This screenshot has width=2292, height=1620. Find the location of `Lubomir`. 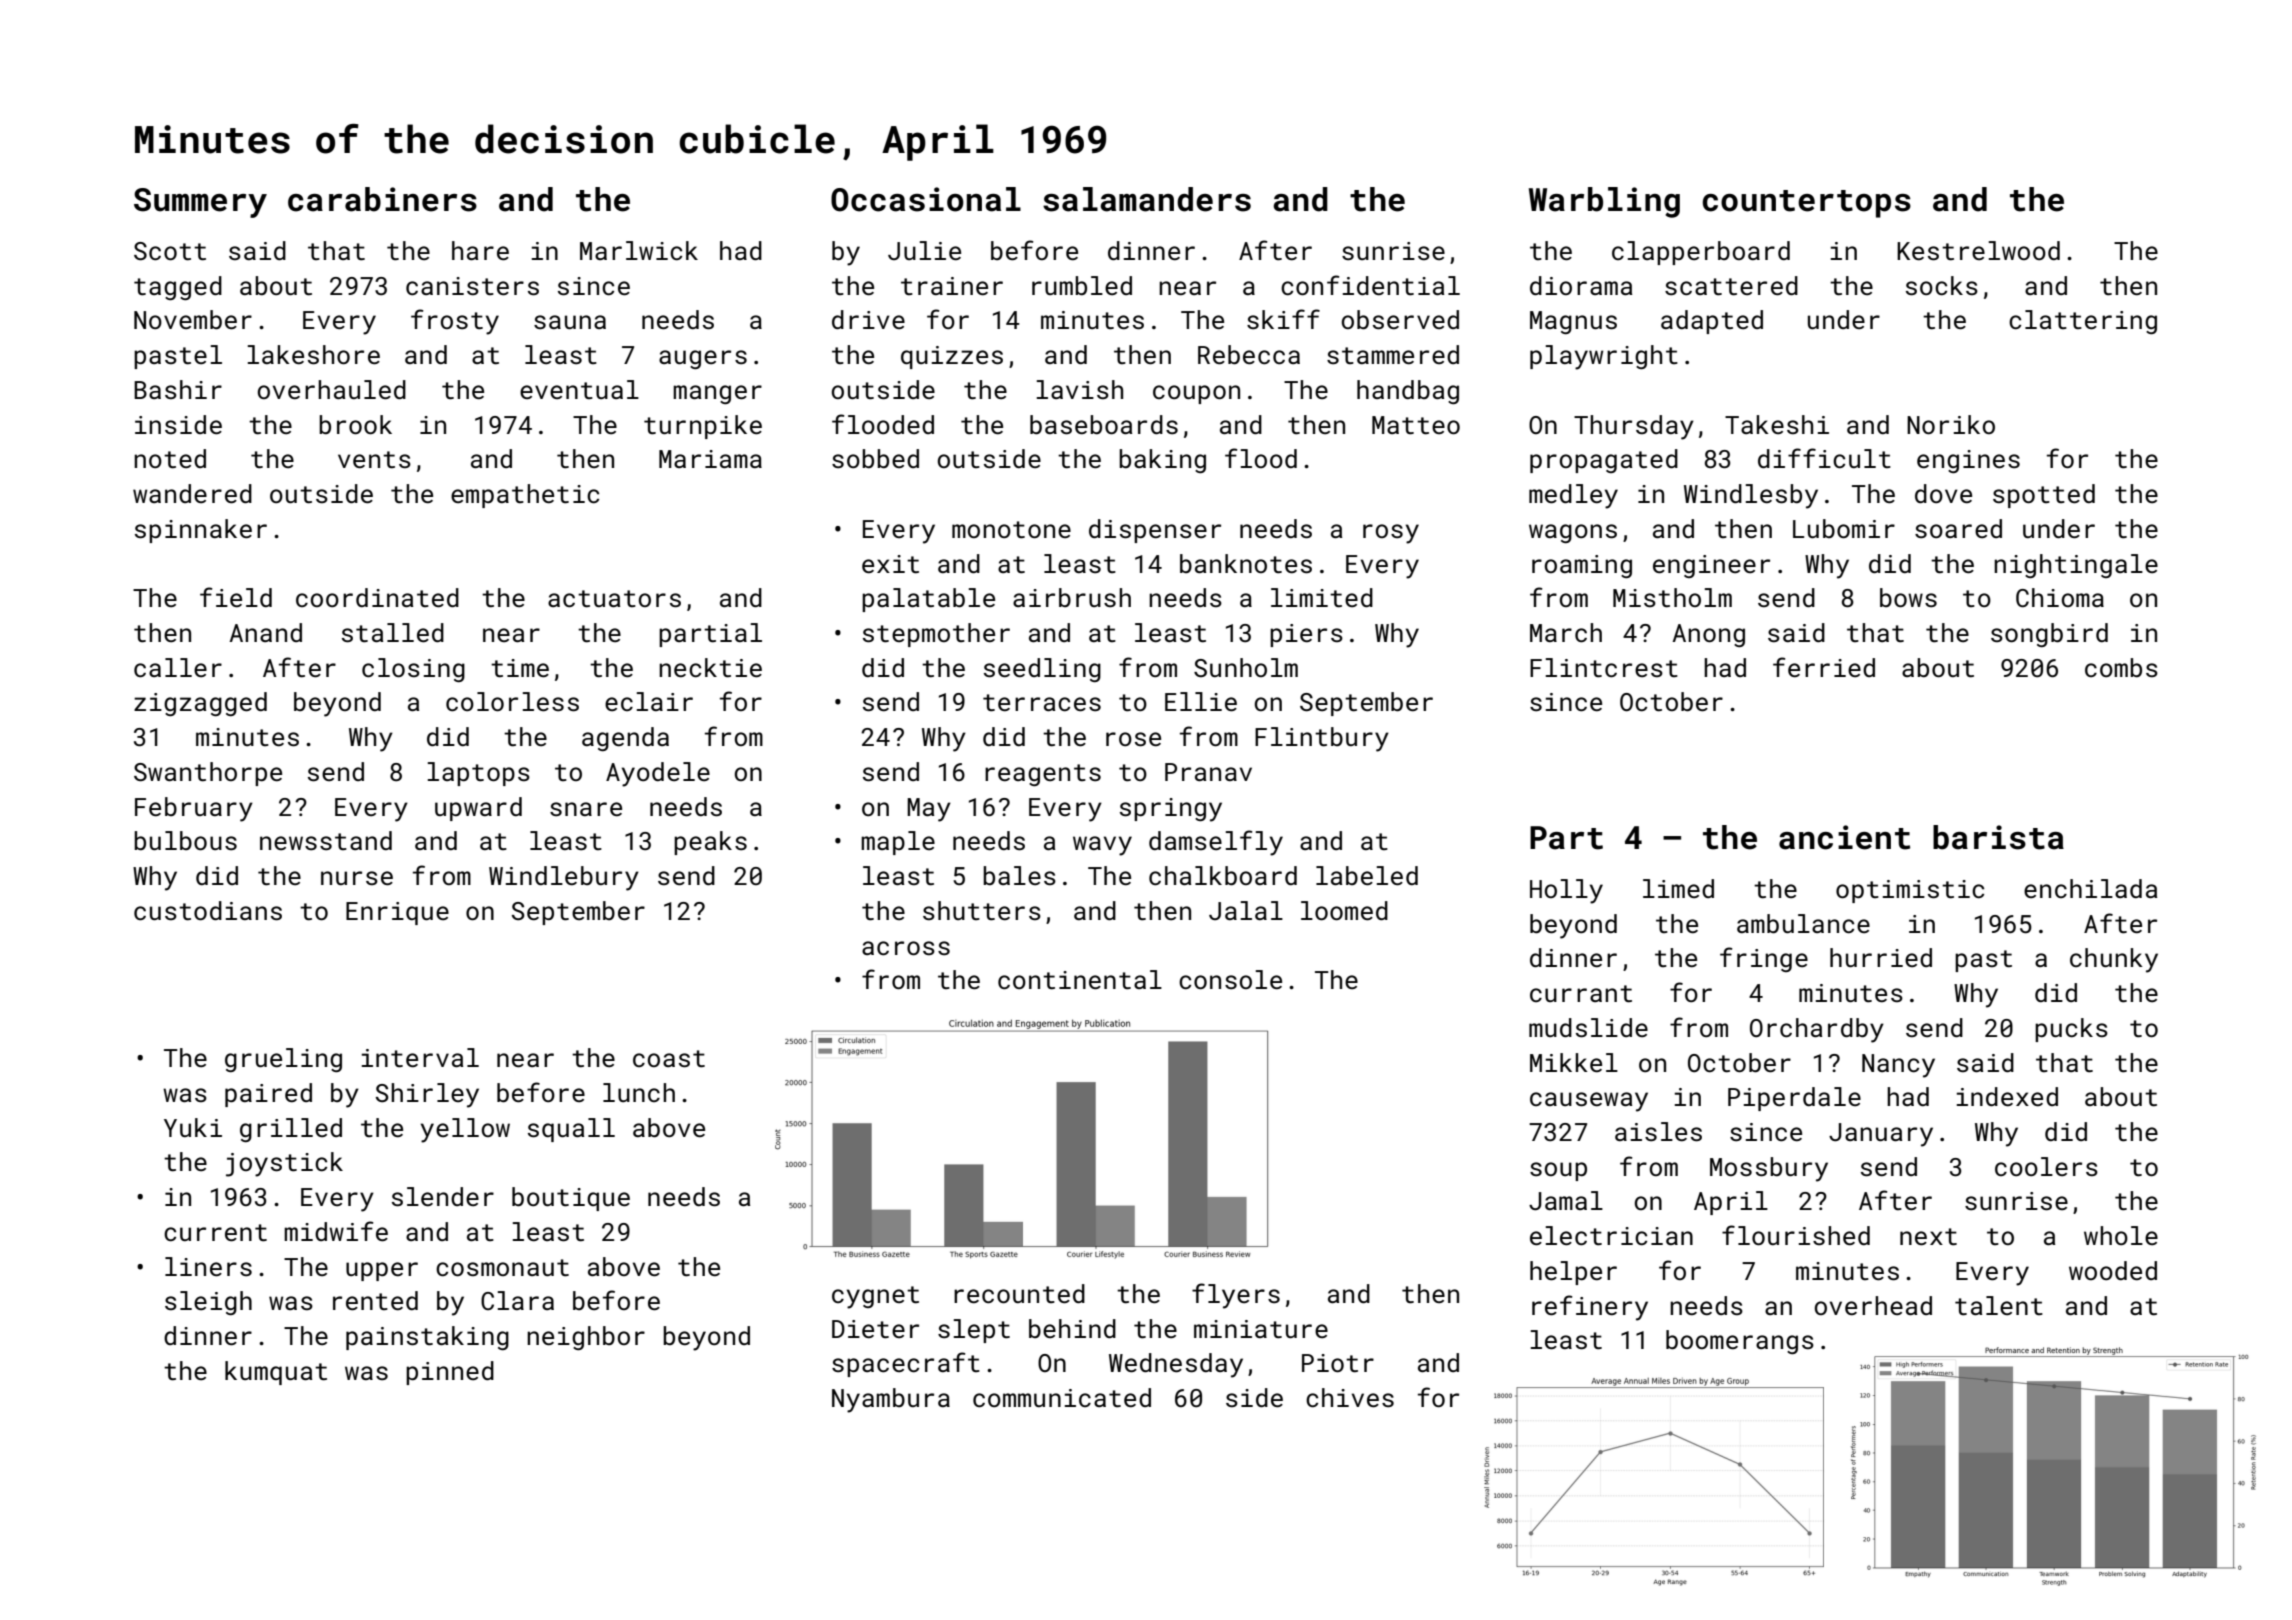

Lubomir is located at coordinates (1844, 528).
